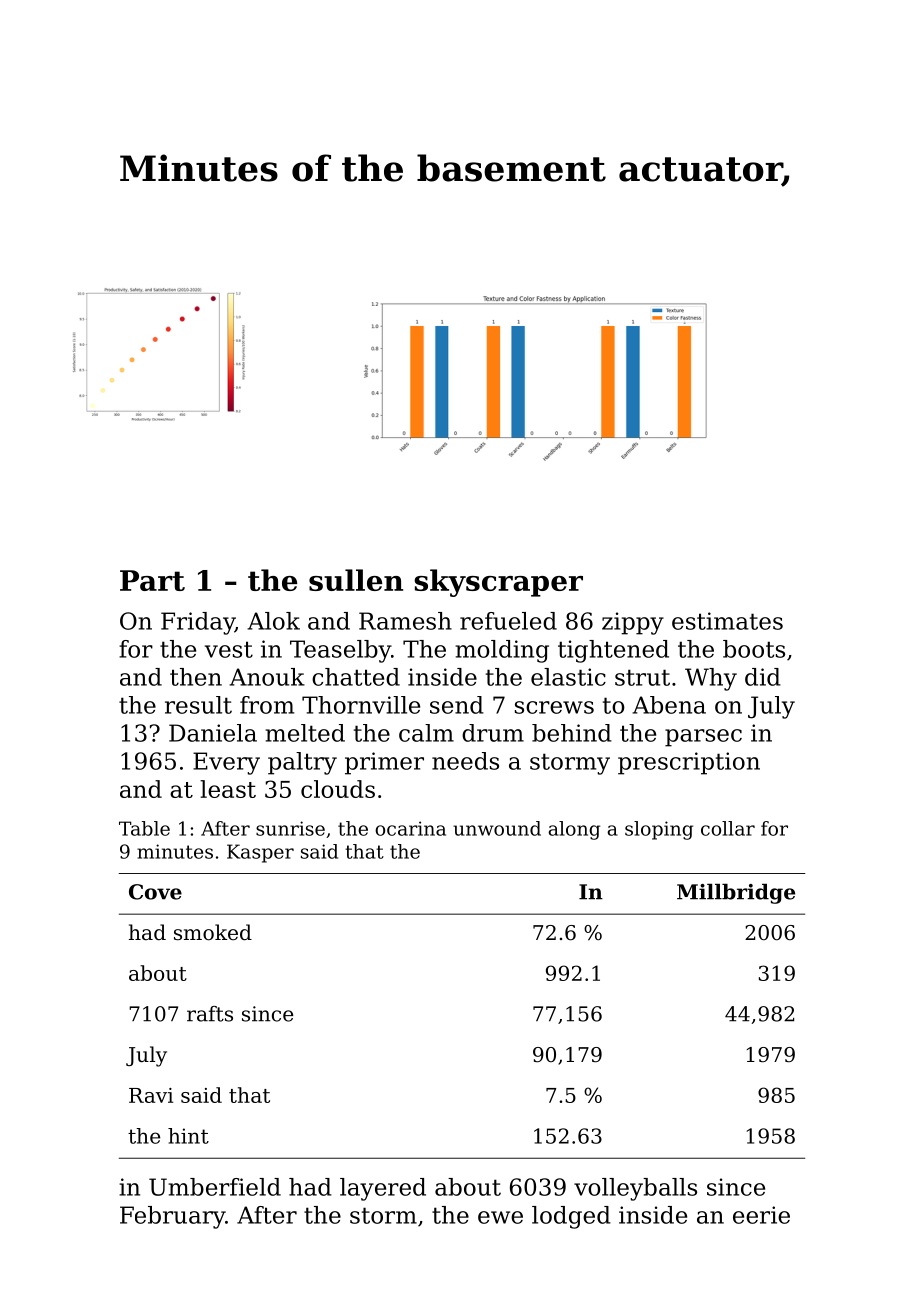 The height and width of the screenshot is (1314, 924). Describe the element at coordinates (571, 1217) in the screenshot. I see `lodged` at that location.
